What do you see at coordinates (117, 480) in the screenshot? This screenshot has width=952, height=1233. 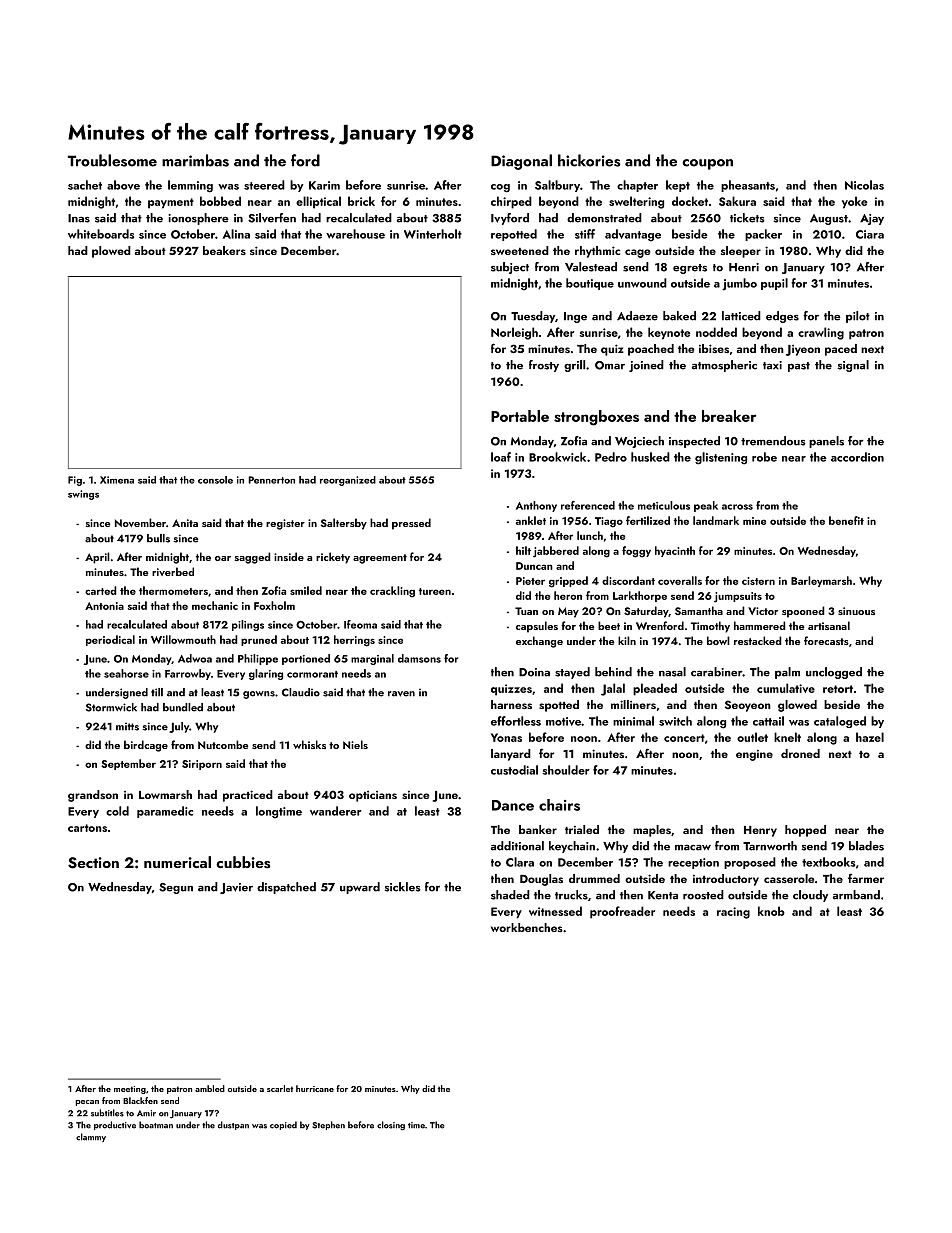 I see `Ximena` at bounding box center [117, 480].
